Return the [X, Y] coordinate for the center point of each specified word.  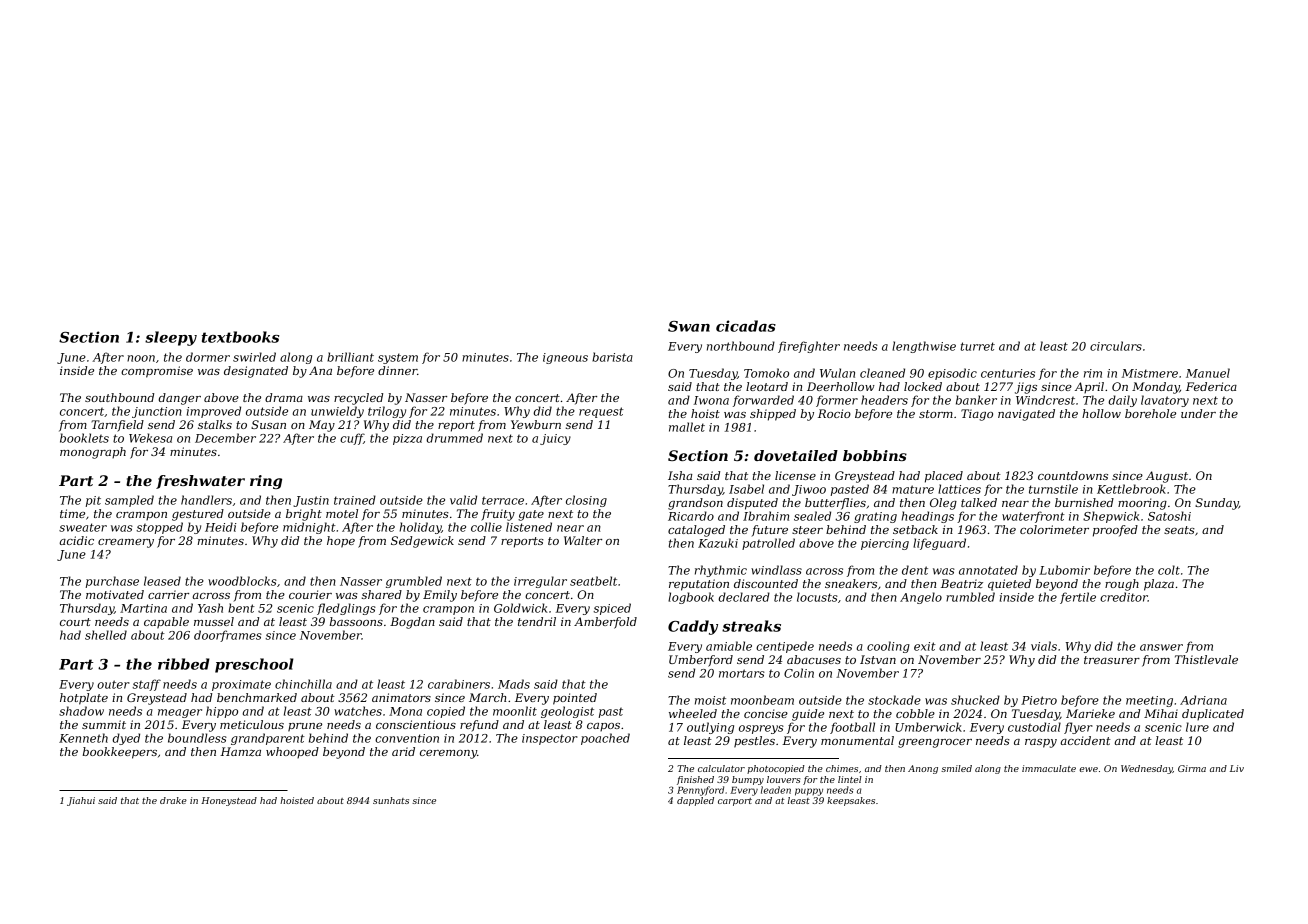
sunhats [391, 800]
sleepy [171, 338]
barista [612, 357]
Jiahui [81, 801]
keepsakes [851, 801]
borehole [1150, 413]
